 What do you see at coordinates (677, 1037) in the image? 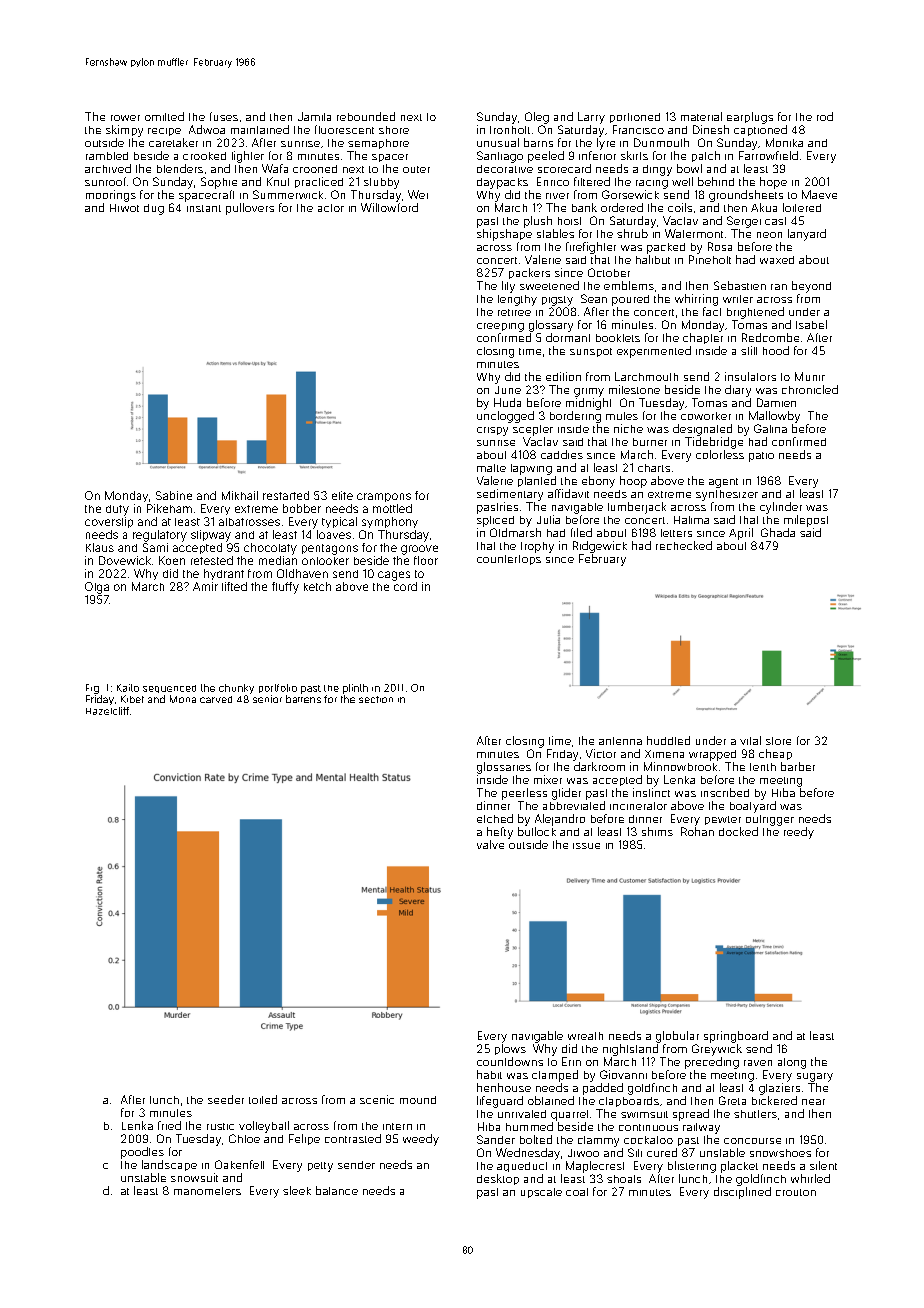
I see `globular` at bounding box center [677, 1037].
